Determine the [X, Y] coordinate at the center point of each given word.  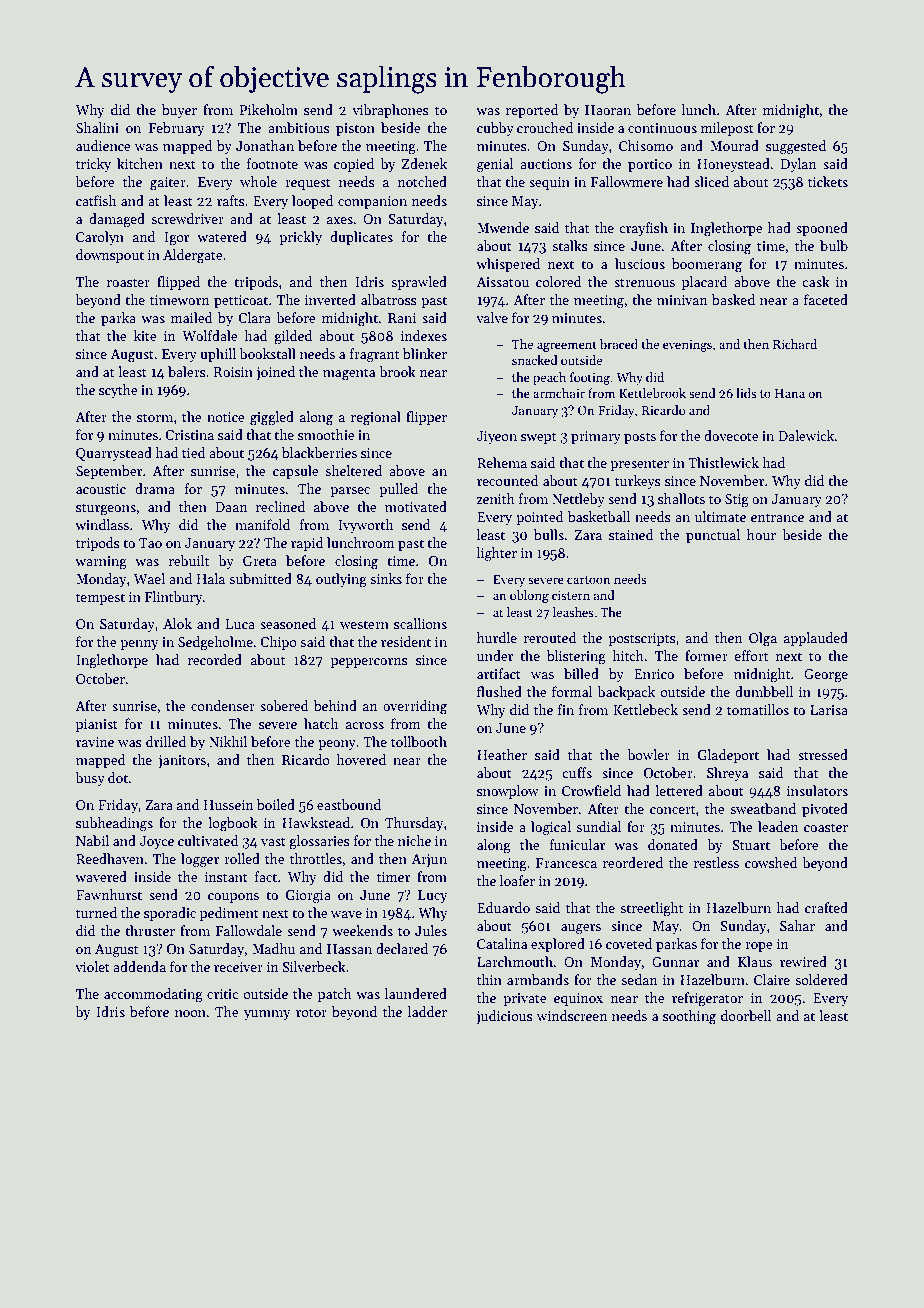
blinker [425, 353]
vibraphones [390, 111]
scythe [118, 391]
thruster [150, 930]
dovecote [731, 435]
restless [716, 862]
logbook [233, 824]
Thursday [414, 824]
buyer [179, 111]
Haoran [608, 110]
